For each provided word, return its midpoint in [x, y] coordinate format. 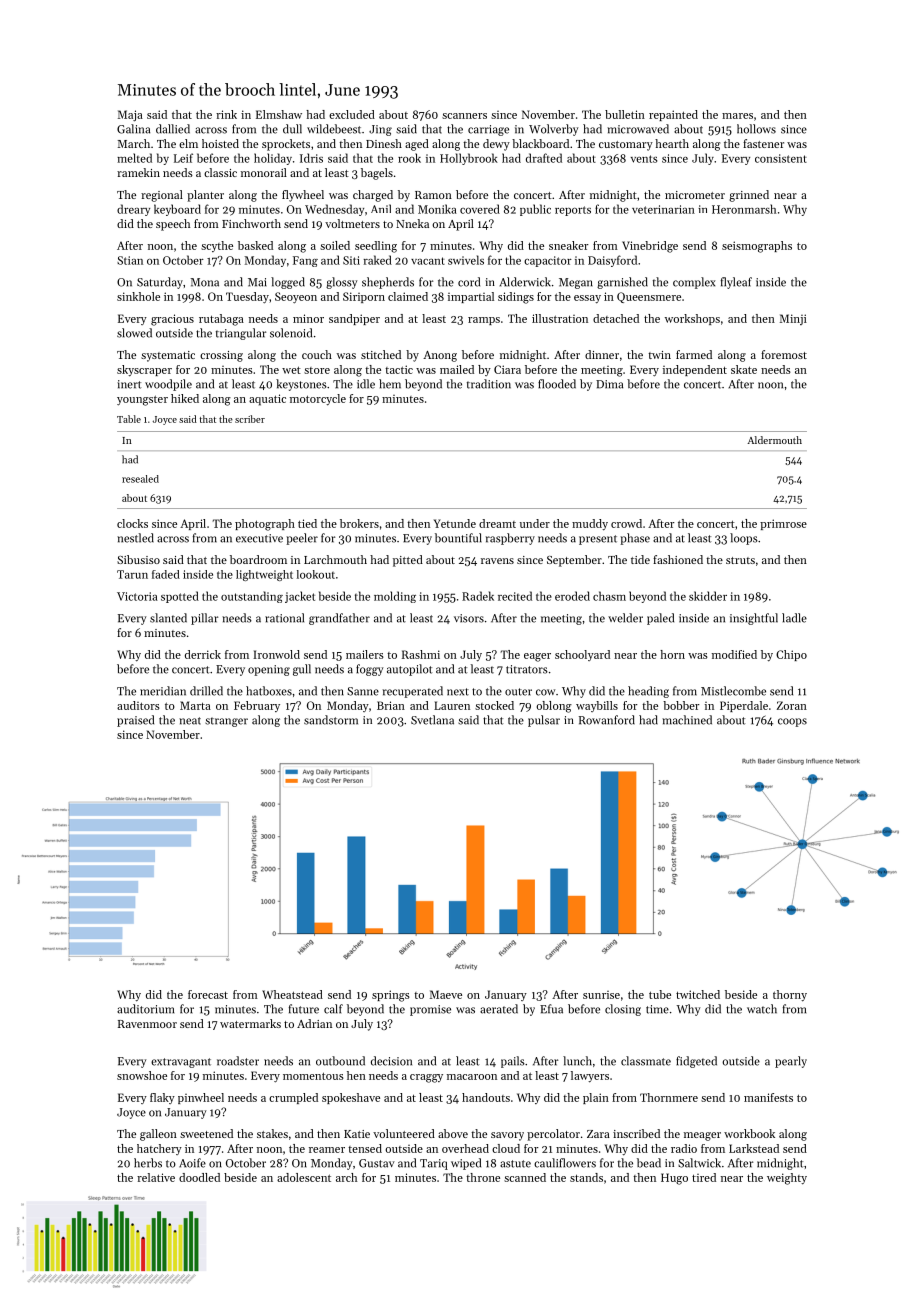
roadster [238, 1061]
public [535, 210]
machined [687, 720]
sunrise [601, 995]
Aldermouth [774, 440]
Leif [183, 158]
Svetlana [432, 720]
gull [302, 670]
